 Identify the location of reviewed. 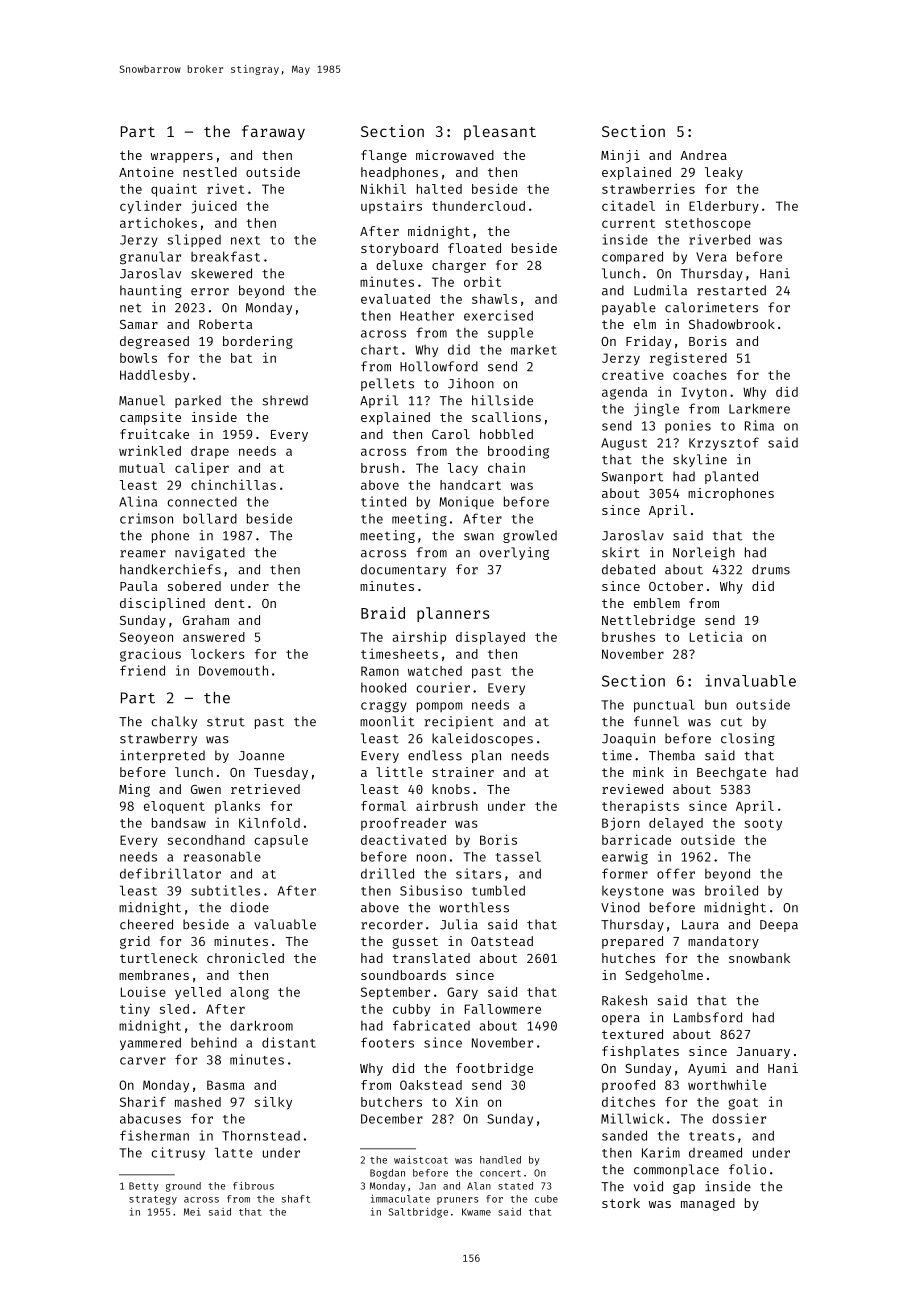
(632, 789).
